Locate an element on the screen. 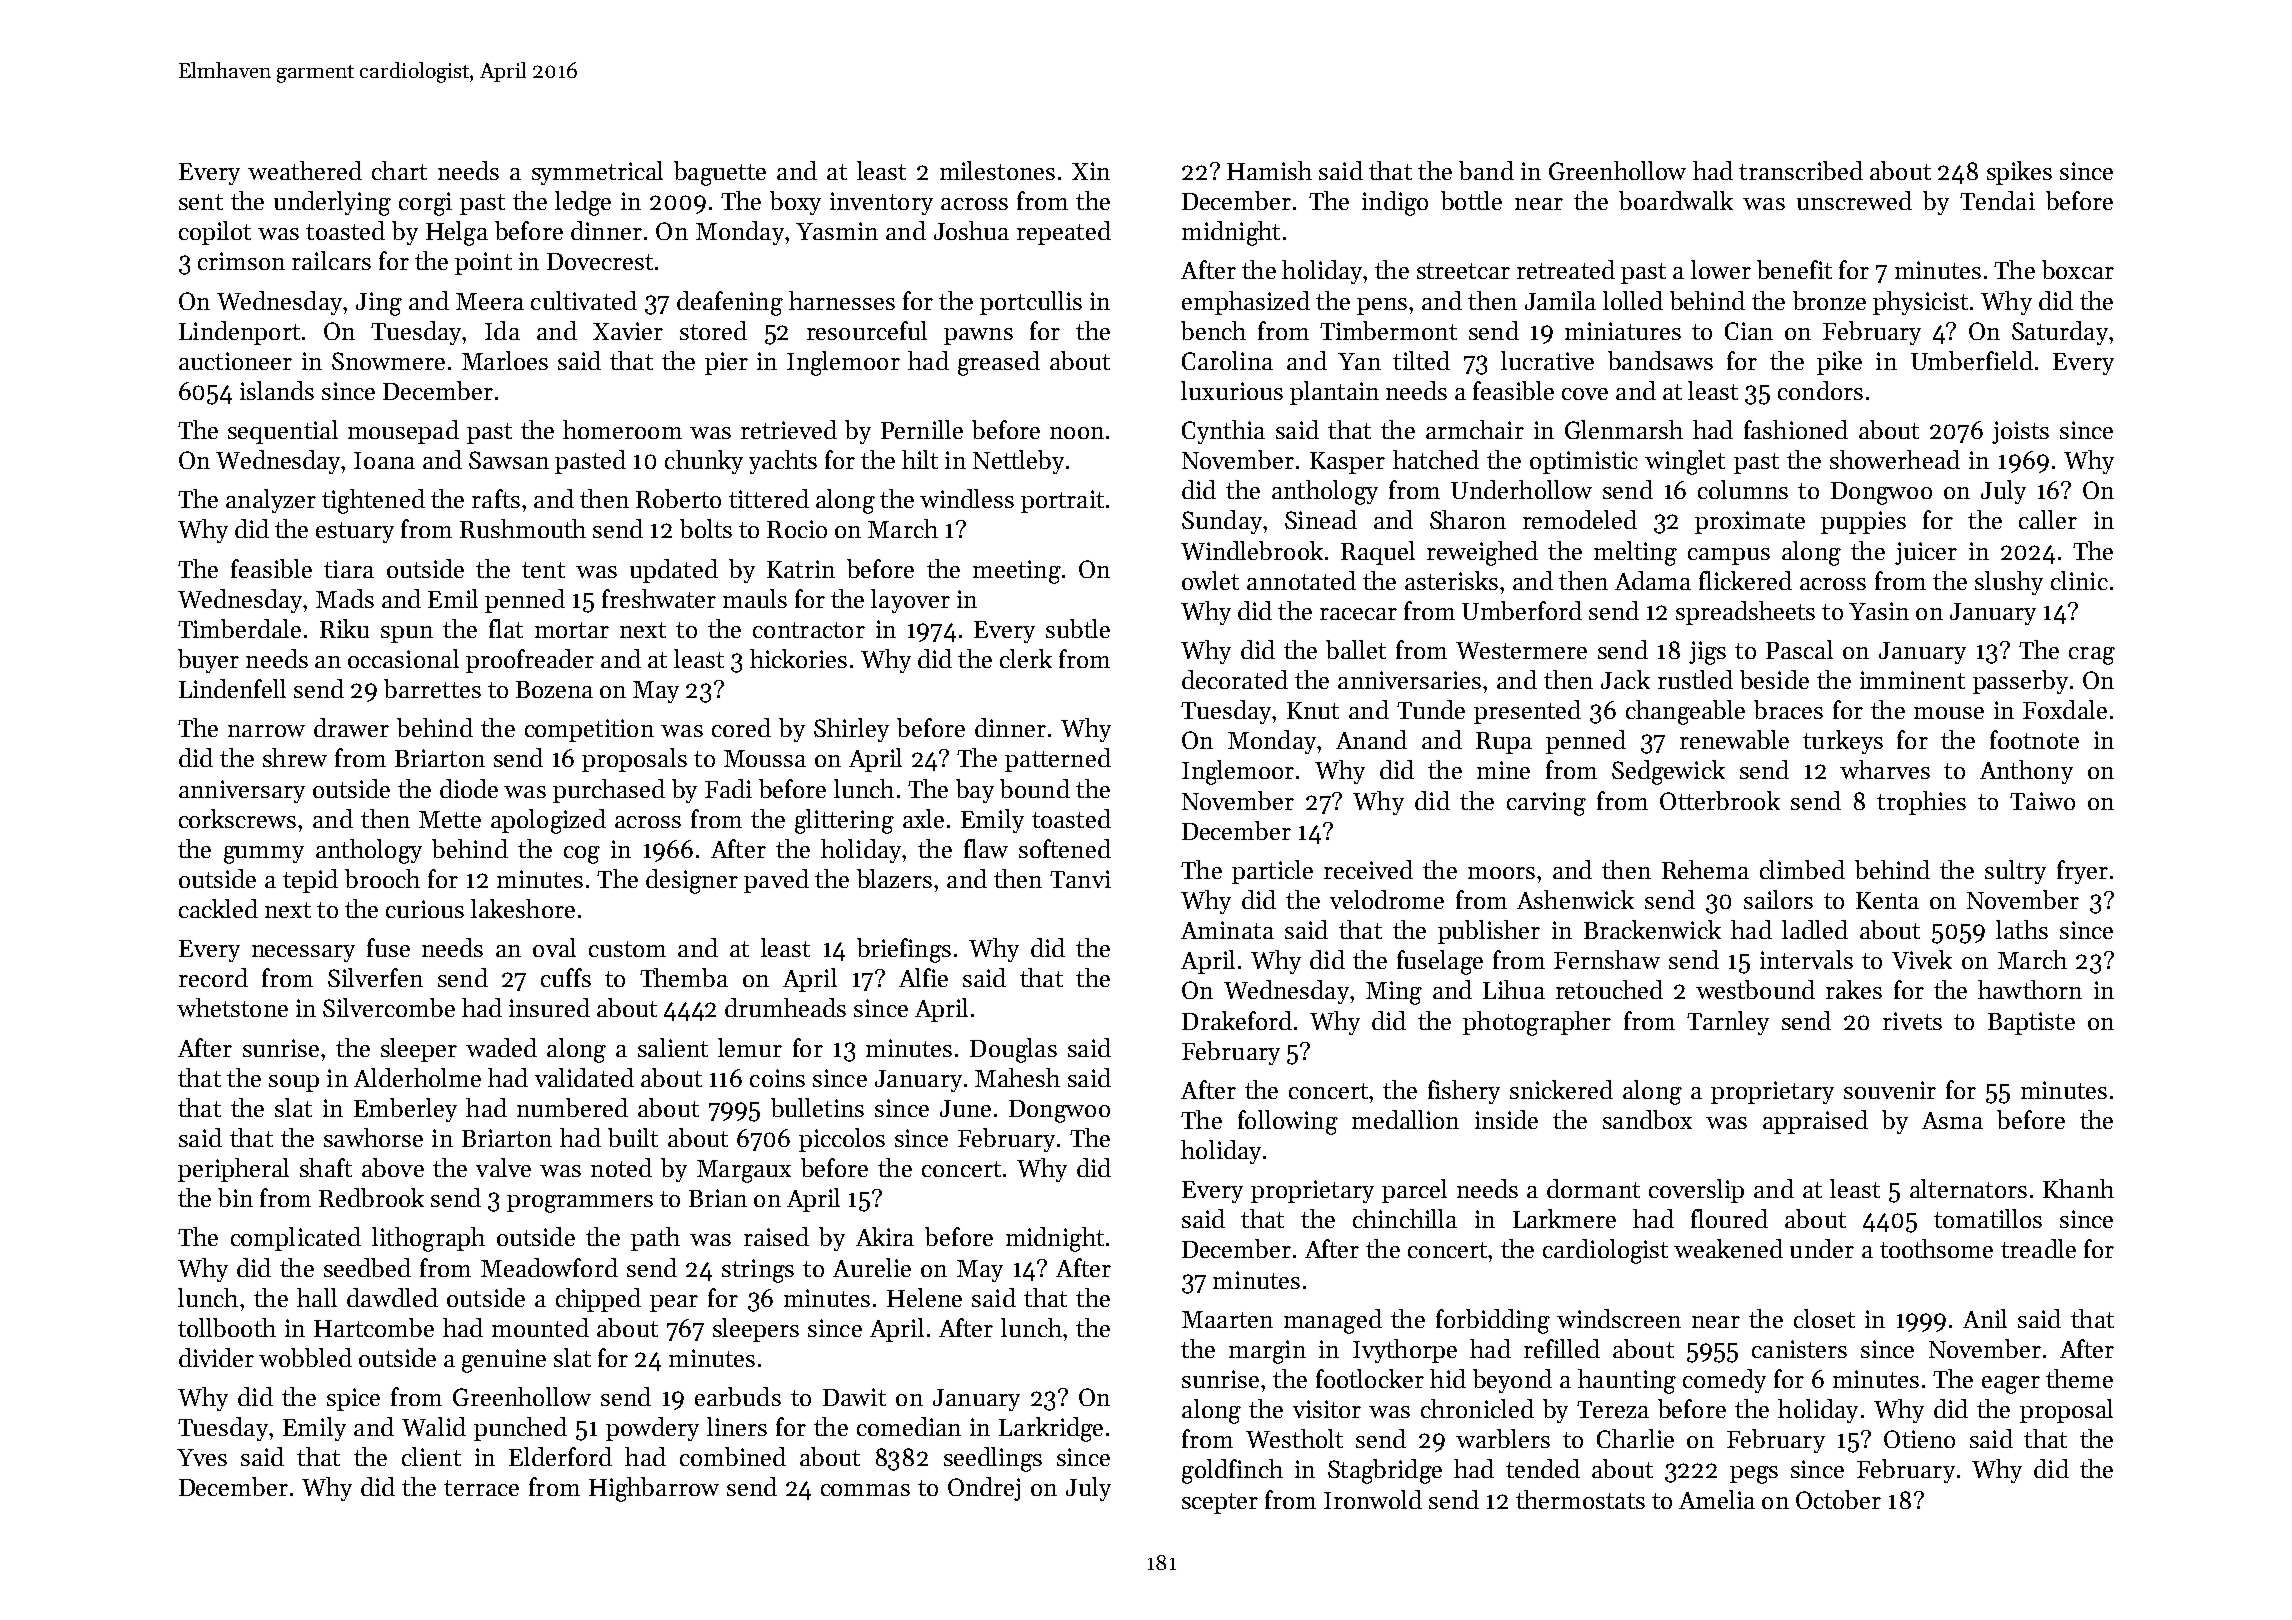  transcribed is located at coordinates (1801, 170).
